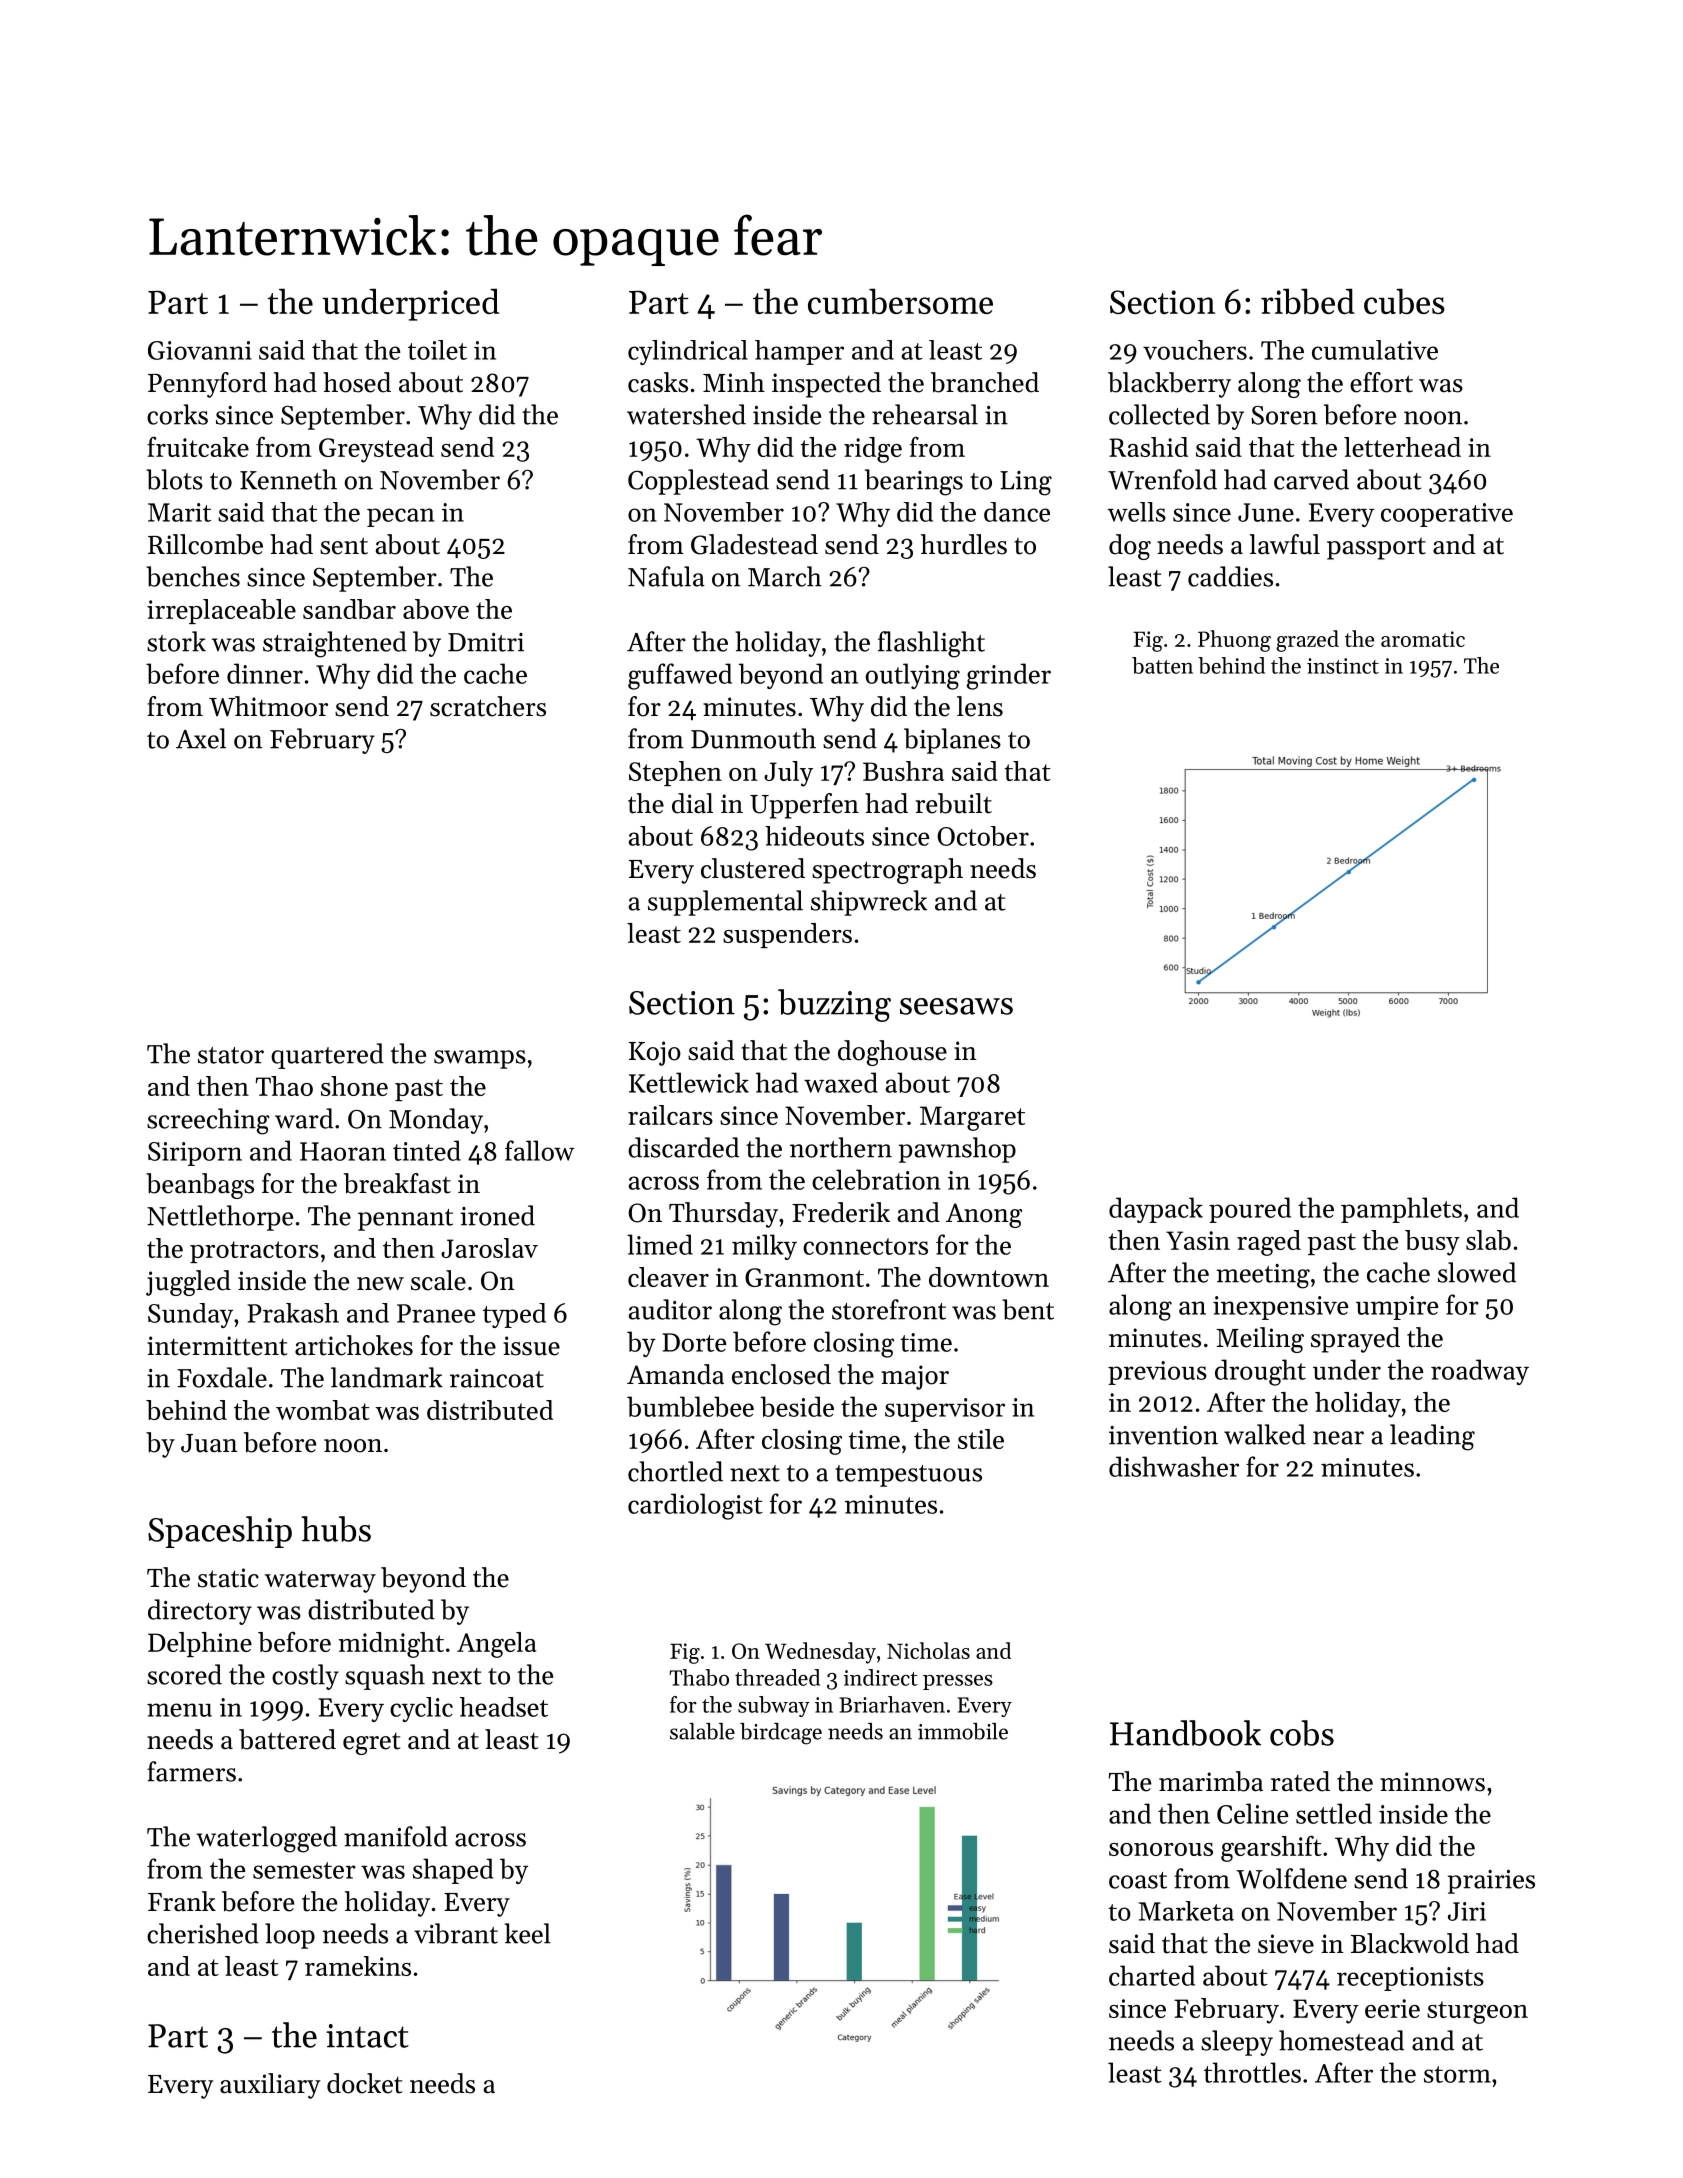 This screenshot has width=1683, height=2178. Describe the element at coordinates (1308, 301) in the screenshot. I see `ribbed` at that location.
